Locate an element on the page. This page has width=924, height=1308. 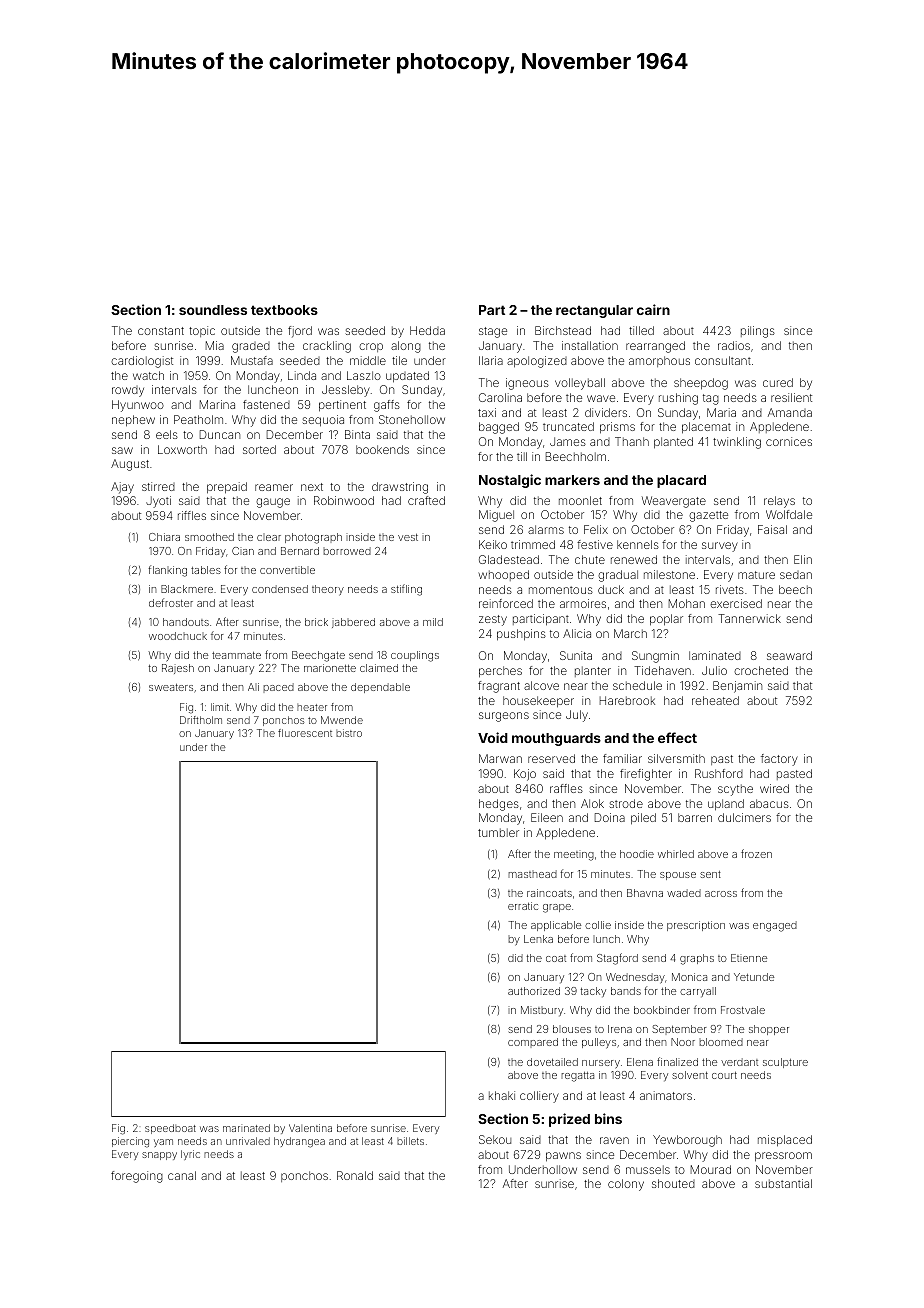
hedges is located at coordinates (499, 805).
